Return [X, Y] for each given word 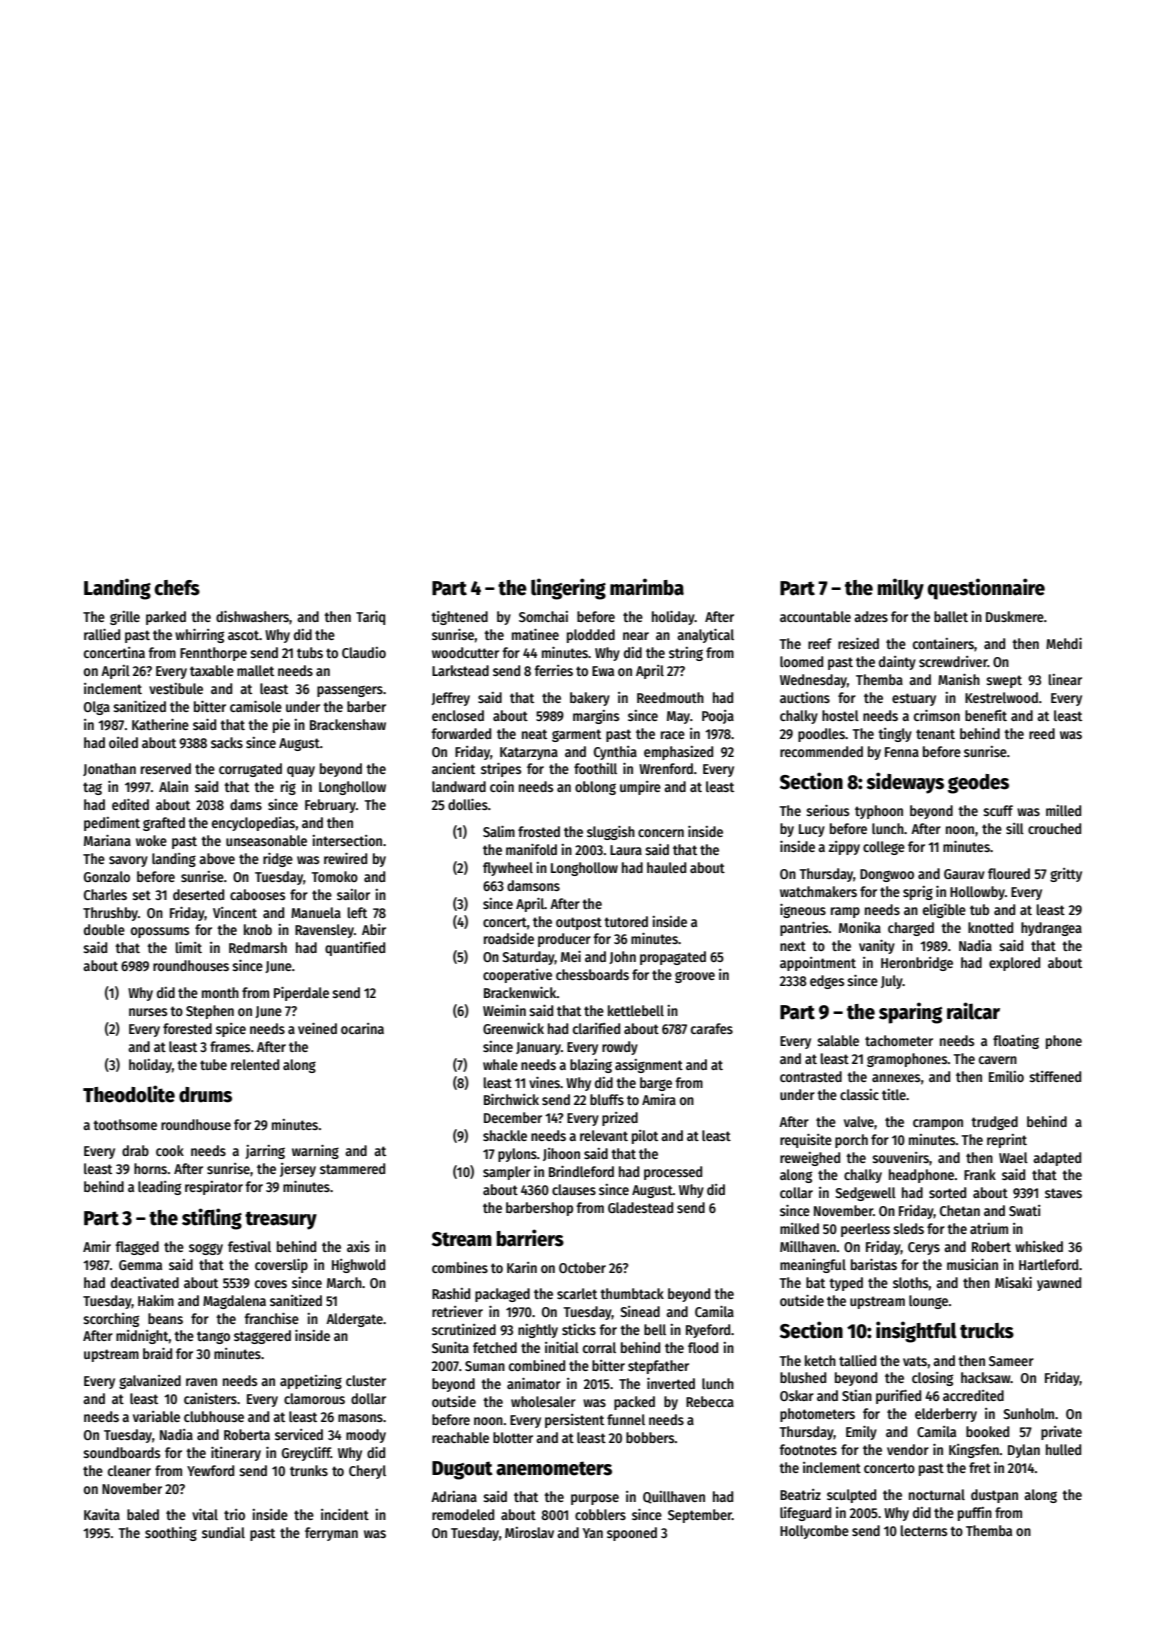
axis [358, 1246]
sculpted [851, 1496]
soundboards [121, 1452]
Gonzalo [107, 876]
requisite [806, 1140]
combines [460, 1267]
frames [230, 1046]
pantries [804, 928]
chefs [177, 588]
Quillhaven [674, 1497]
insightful [916, 1332]
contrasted [811, 1076]
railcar [973, 1011]
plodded [591, 636]
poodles [821, 735]
